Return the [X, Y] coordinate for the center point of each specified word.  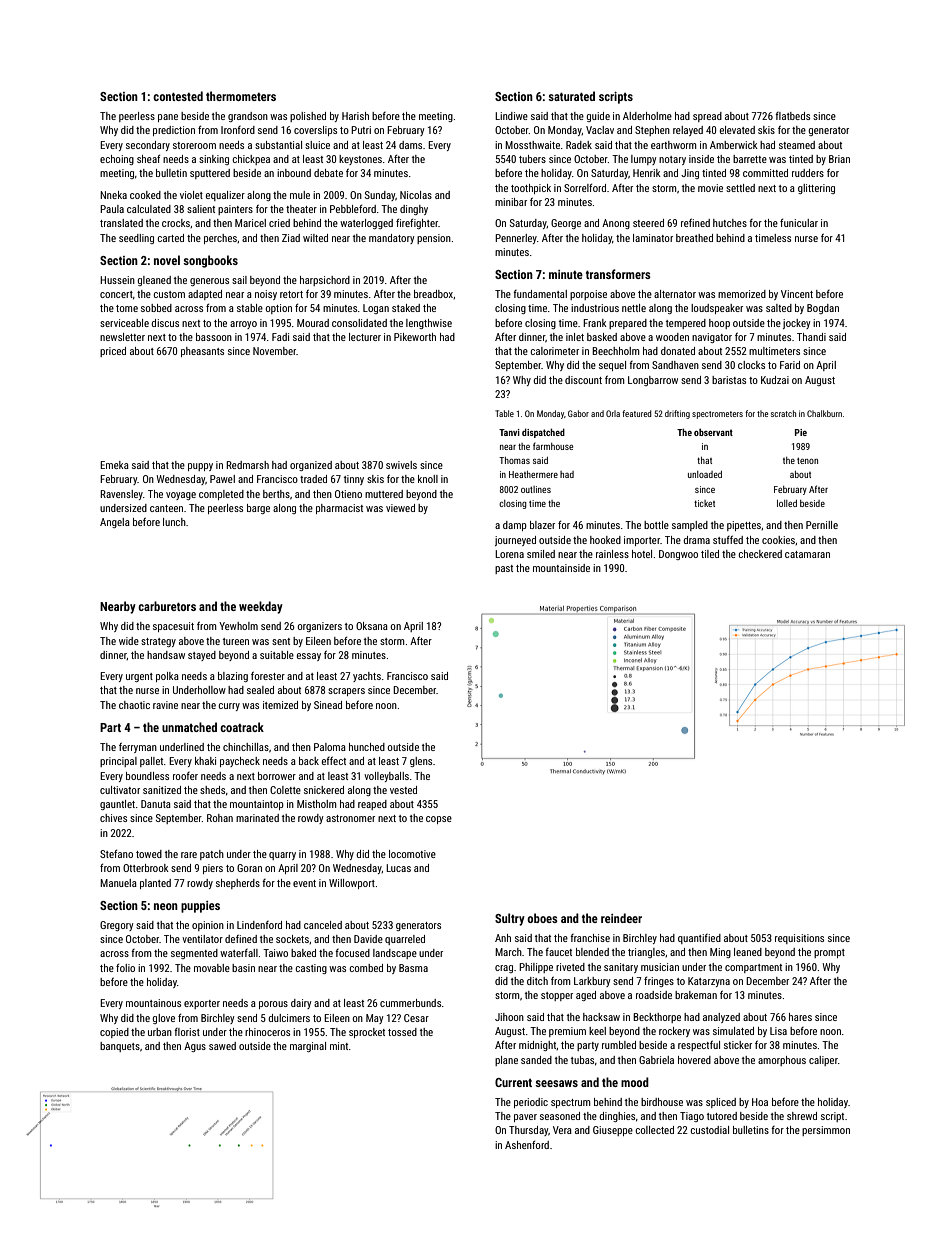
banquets [120, 1047]
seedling [136, 239]
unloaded [705, 474]
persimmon [826, 1131]
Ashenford [527, 1144]
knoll [428, 479]
